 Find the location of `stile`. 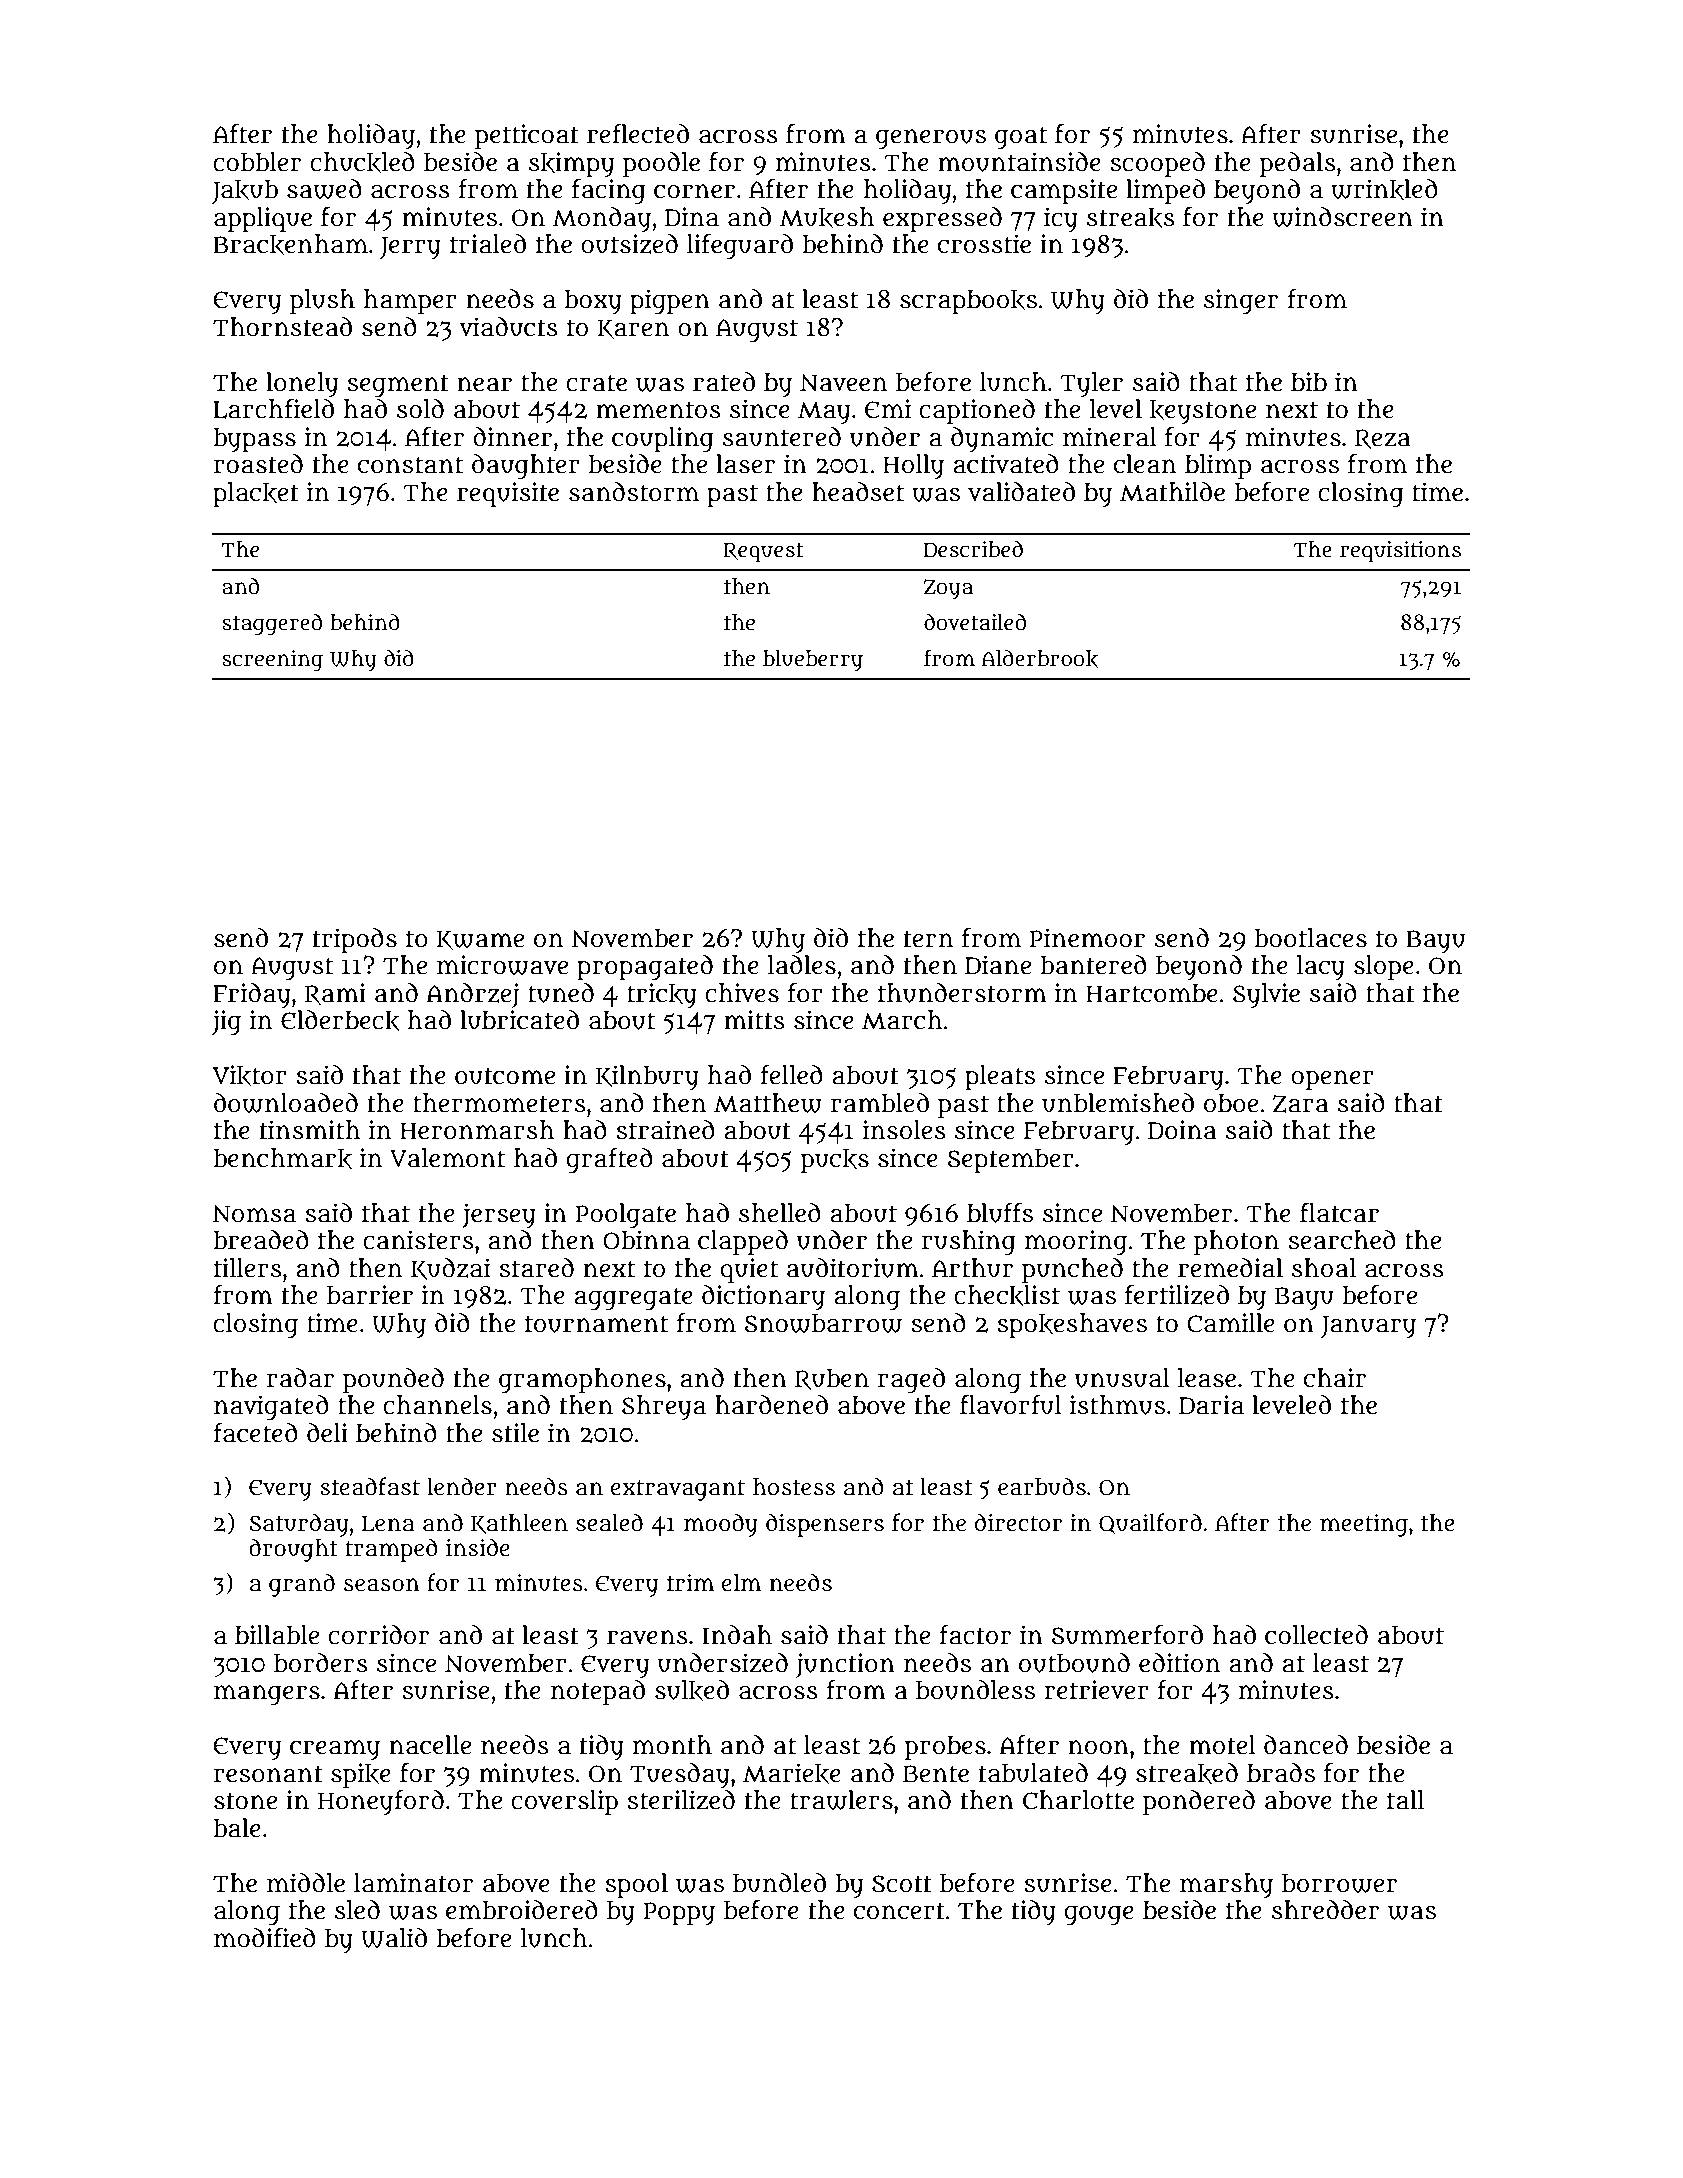

stile is located at coordinates (515, 1433).
